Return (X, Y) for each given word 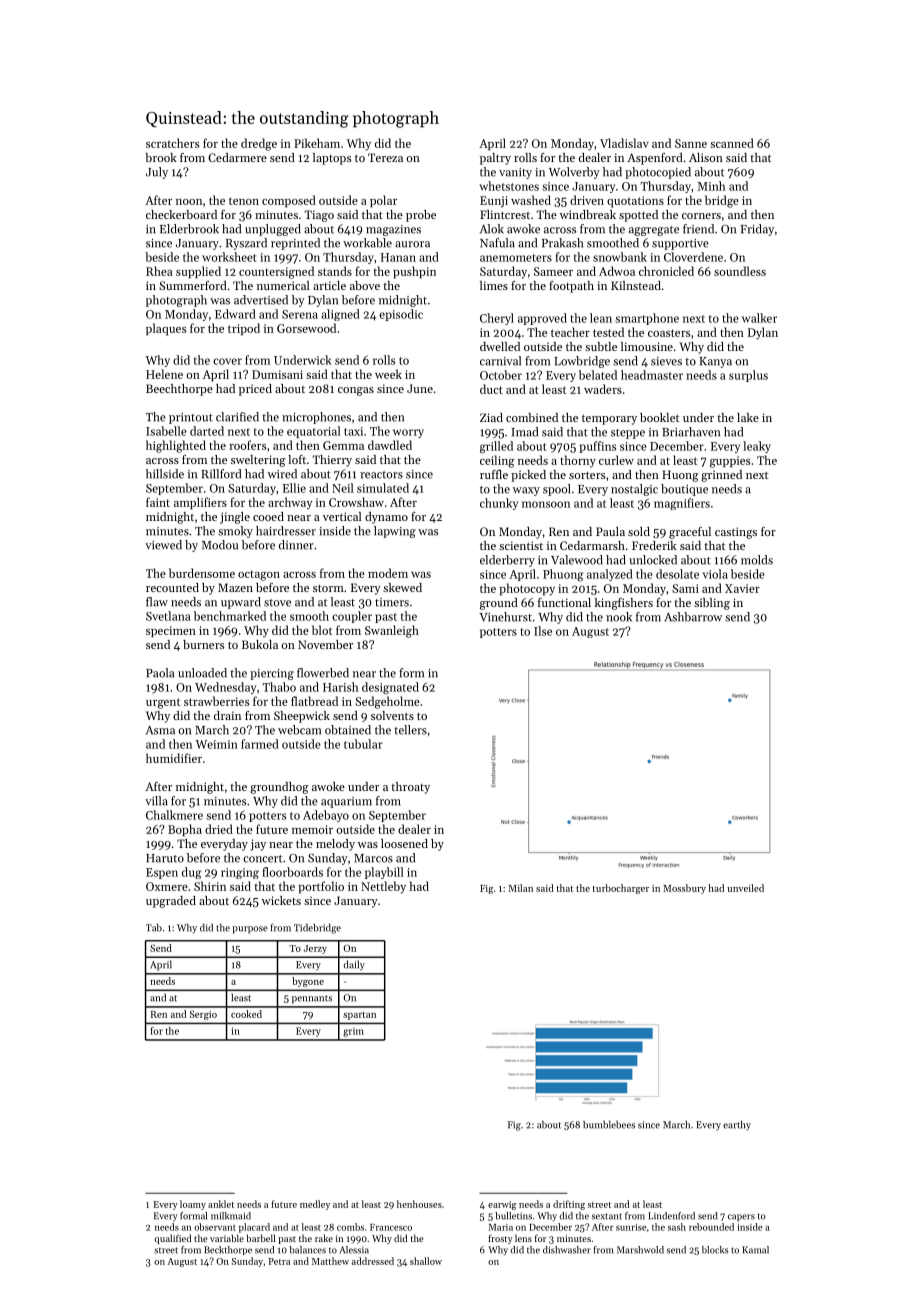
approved (542, 319)
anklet (221, 1204)
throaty (410, 788)
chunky (499, 504)
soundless (740, 271)
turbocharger (621, 889)
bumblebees (609, 1124)
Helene (164, 374)
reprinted (295, 244)
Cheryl (497, 319)
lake (748, 417)
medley (315, 1205)
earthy (737, 1125)
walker (759, 318)
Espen (162, 873)
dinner (296, 545)
